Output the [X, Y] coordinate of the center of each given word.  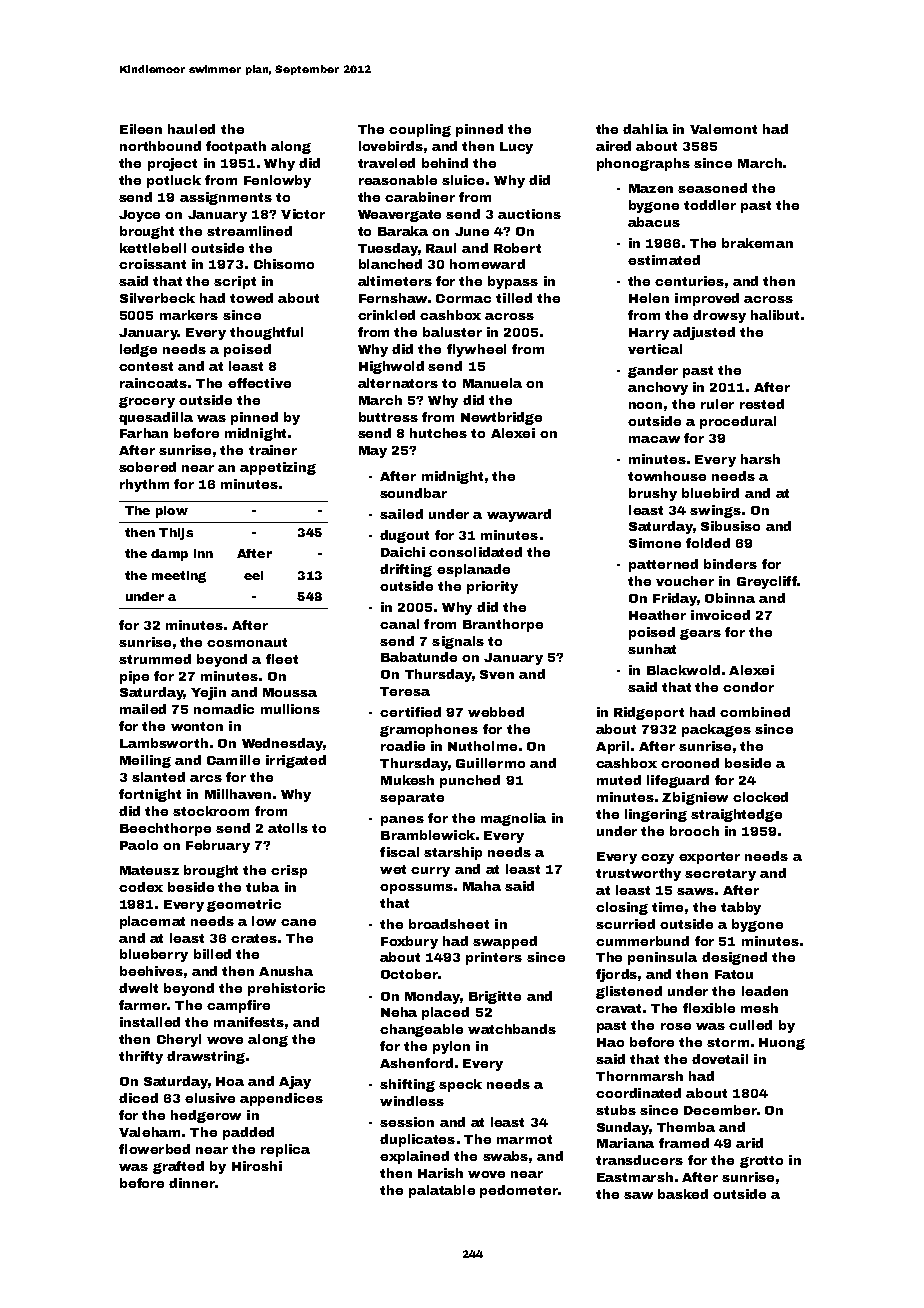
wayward [519, 515]
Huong [782, 1044]
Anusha [286, 971]
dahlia [645, 129]
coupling [420, 130]
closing [622, 908]
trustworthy [638, 874]
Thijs [176, 534]
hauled [191, 129]
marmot [524, 1139]
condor [748, 687]
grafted [178, 1167]
